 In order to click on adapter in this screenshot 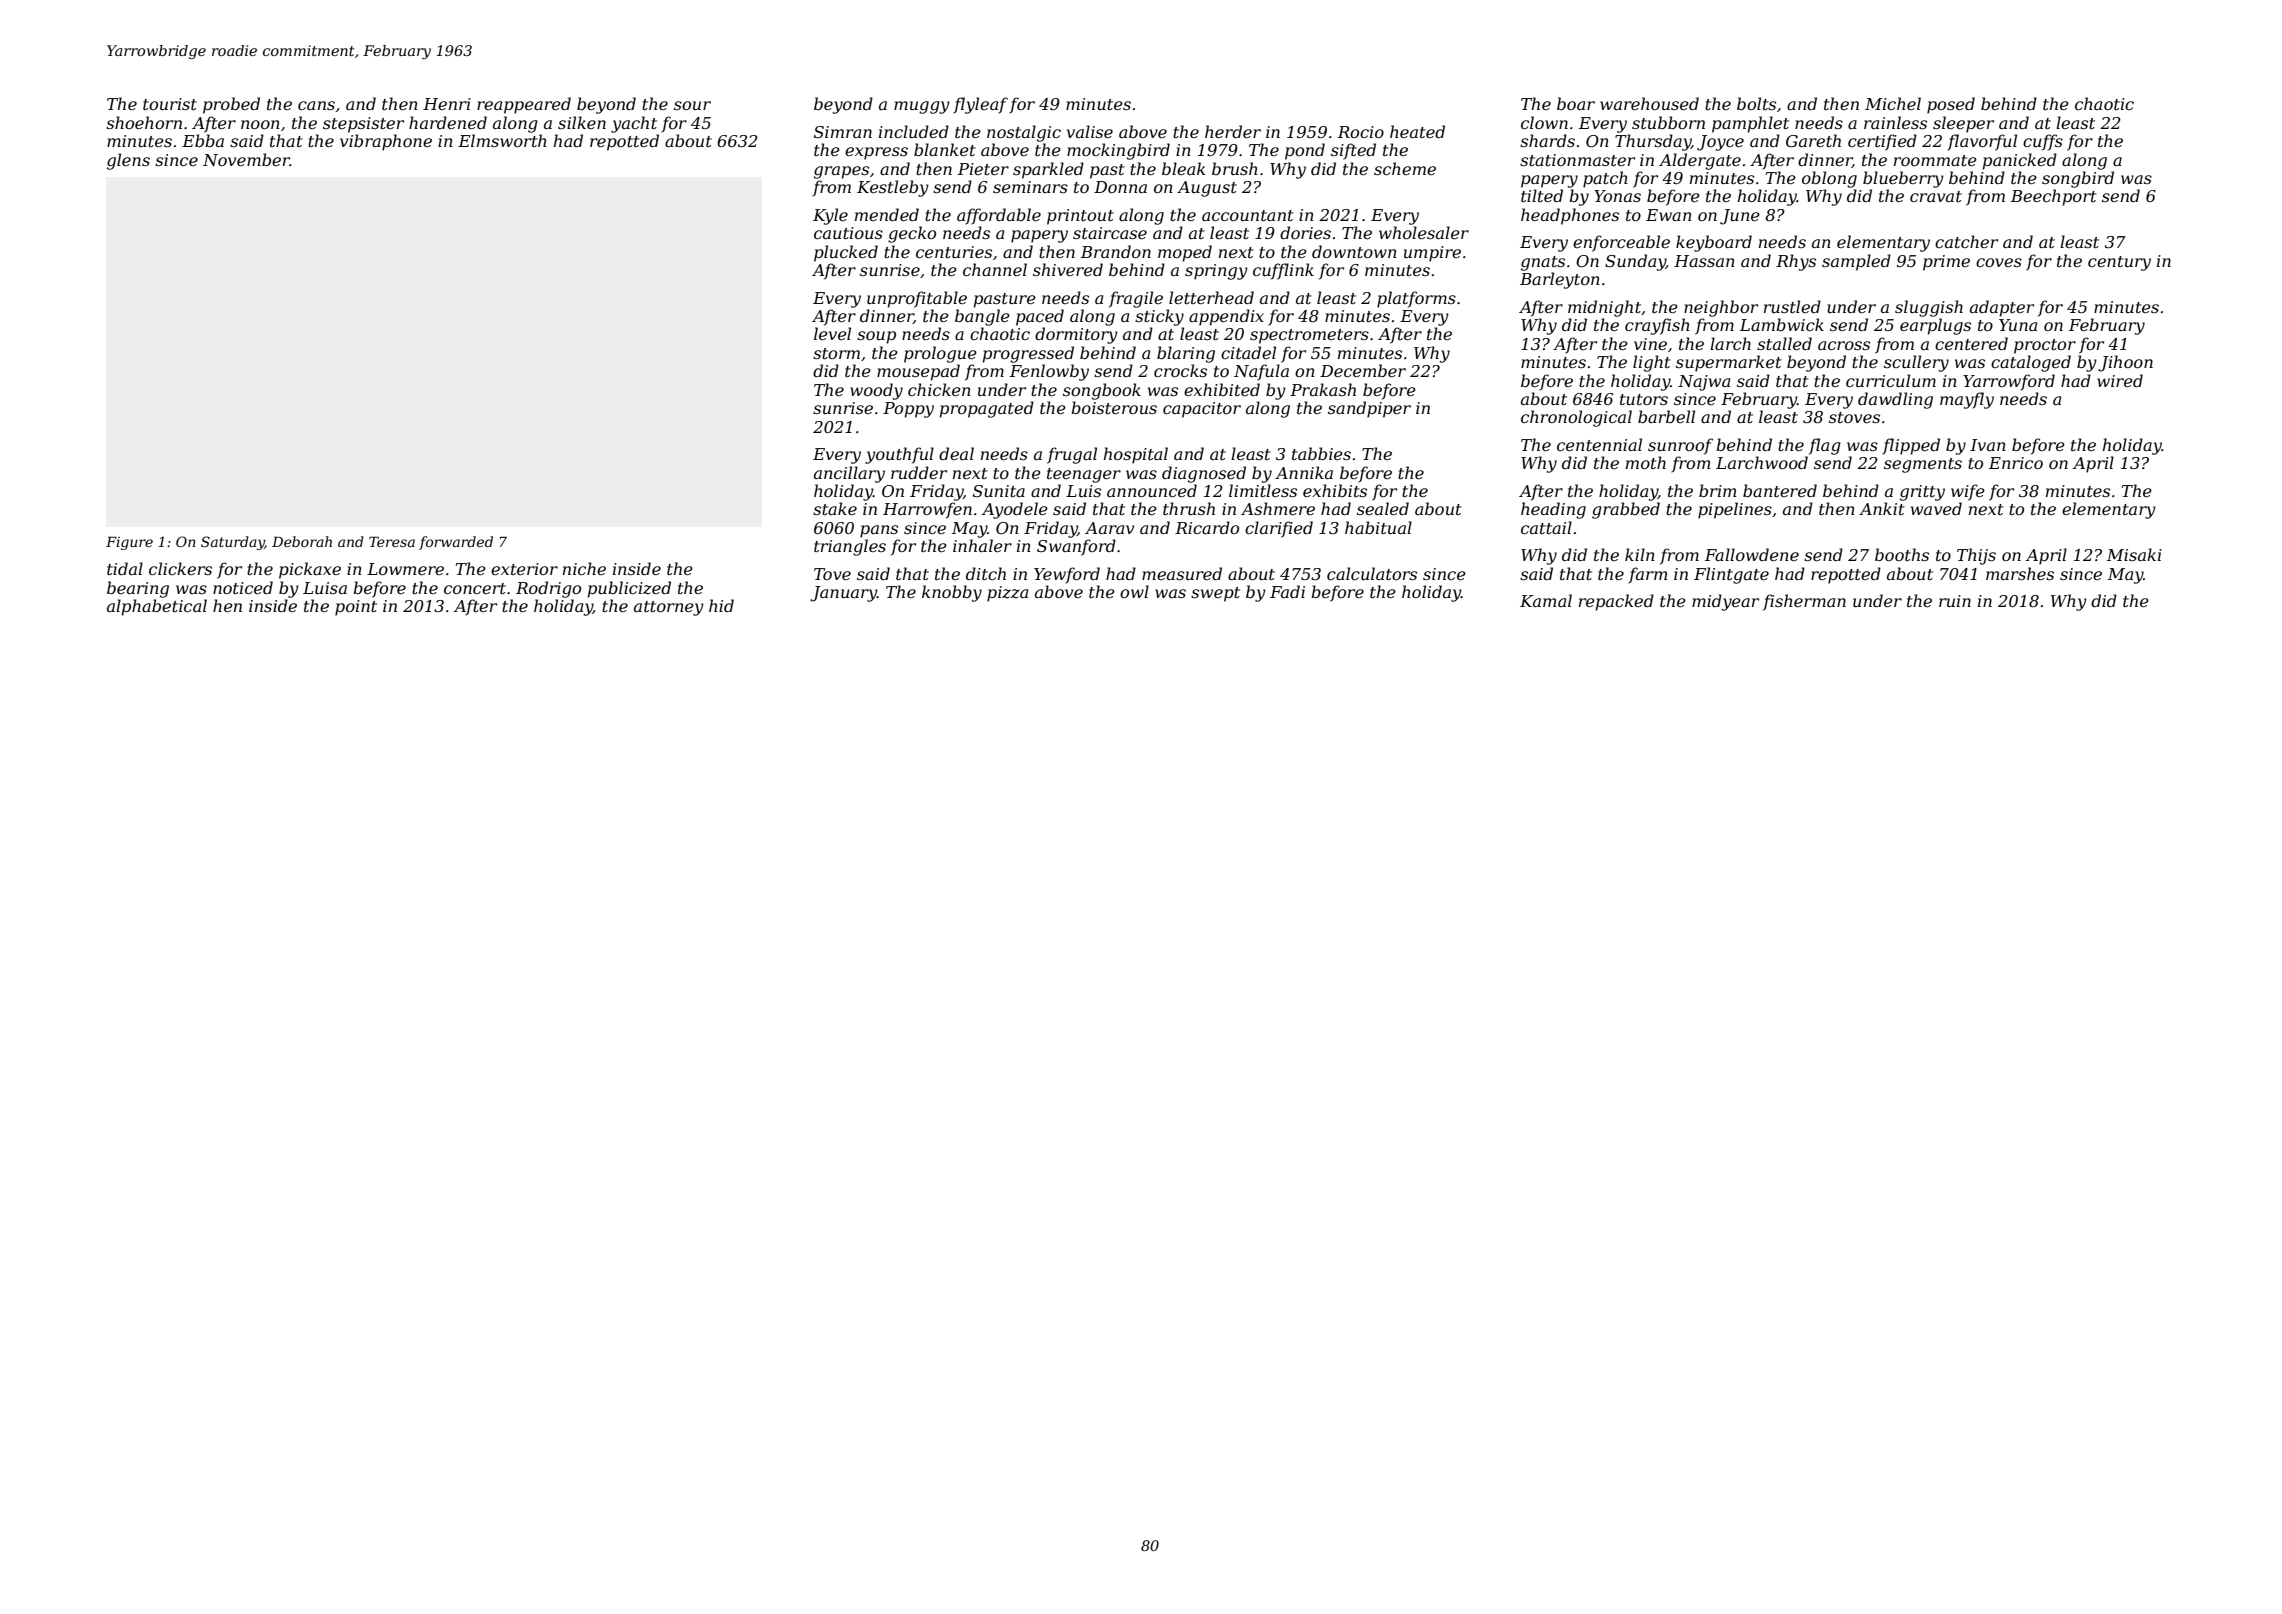, I will do `click(2002, 308)`.
